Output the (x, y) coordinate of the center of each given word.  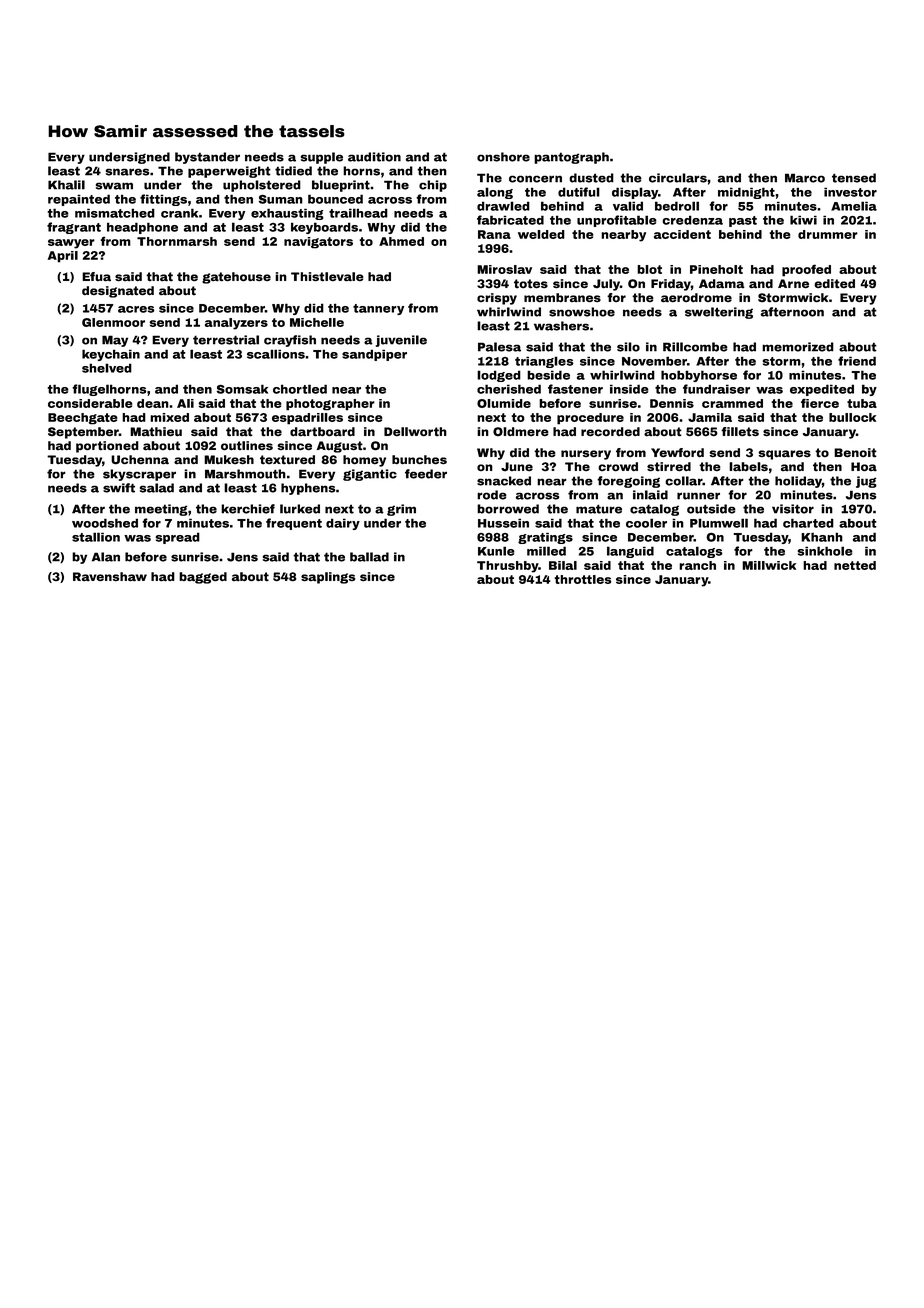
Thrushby (507, 567)
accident (682, 234)
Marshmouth (245, 474)
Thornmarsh (177, 241)
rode (492, 495)
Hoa (864, 467)
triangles (544, 362)
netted (855, 565)
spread (178, 538)
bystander (207, 158)
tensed (854, 178)
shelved (107, 368)
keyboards (324, 228)
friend (857, 361)
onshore (503, 157)
